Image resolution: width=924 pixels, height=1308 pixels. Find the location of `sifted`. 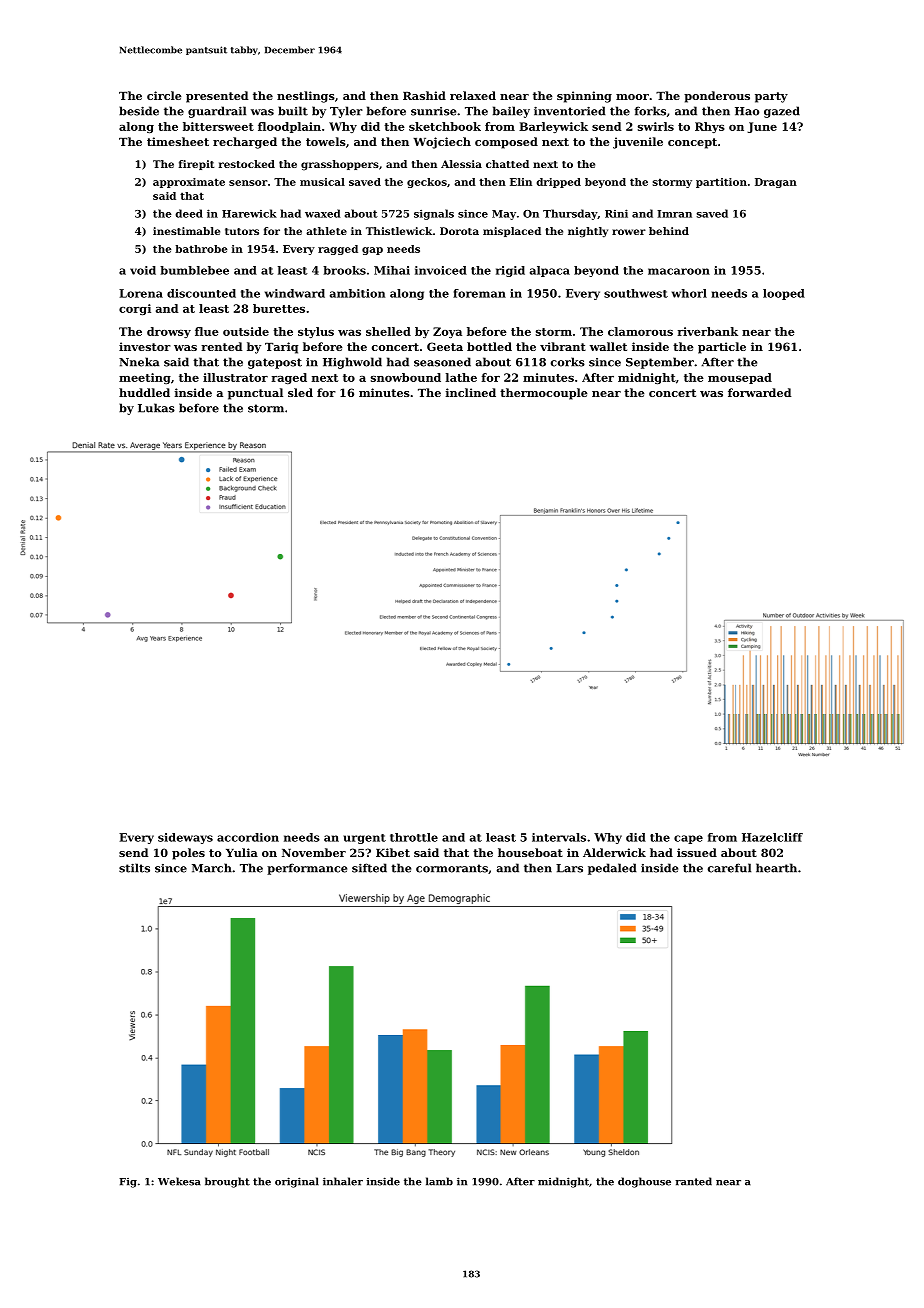

sifted is located at coordinates (369, 868).
